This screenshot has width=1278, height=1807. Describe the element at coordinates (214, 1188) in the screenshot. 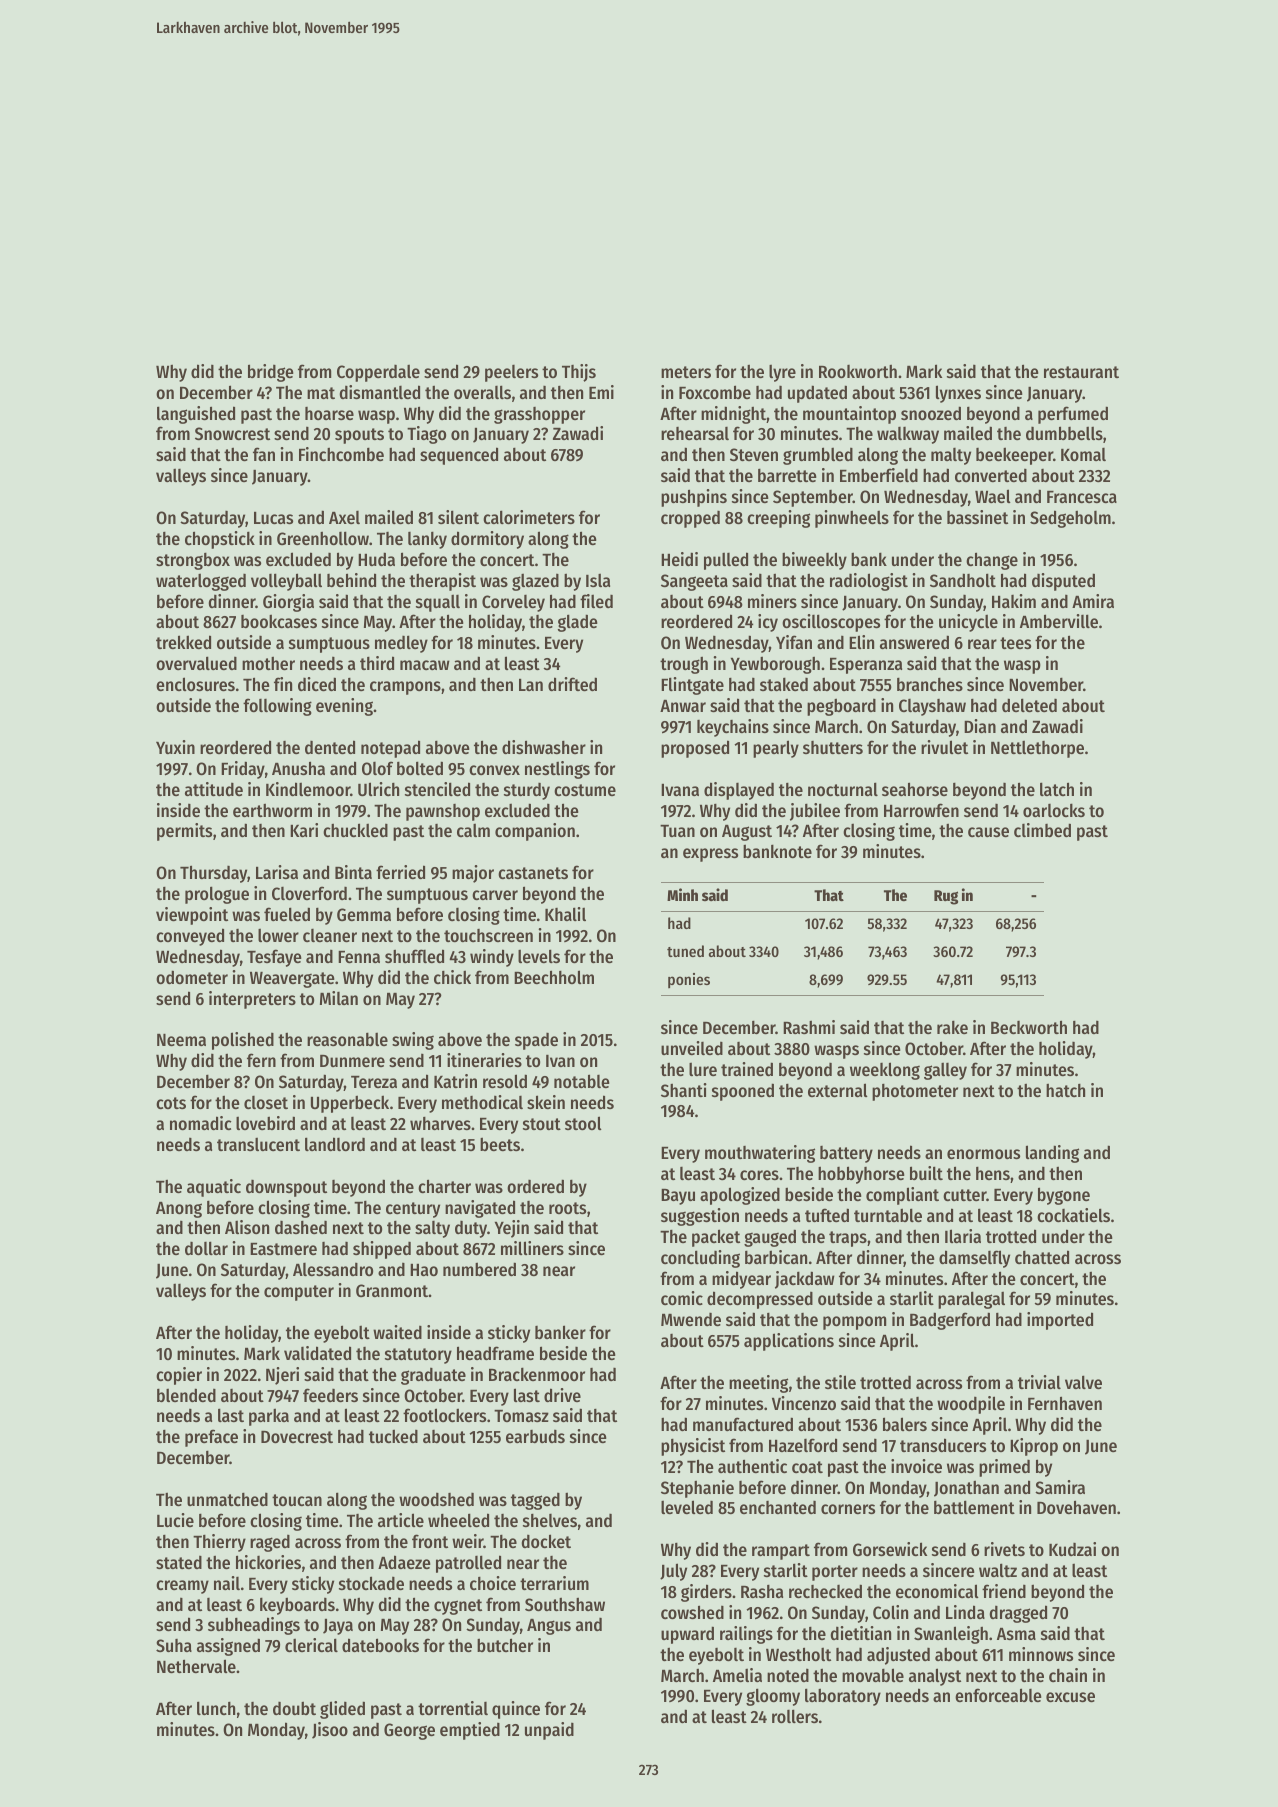

I see `aquatic` at that location.
